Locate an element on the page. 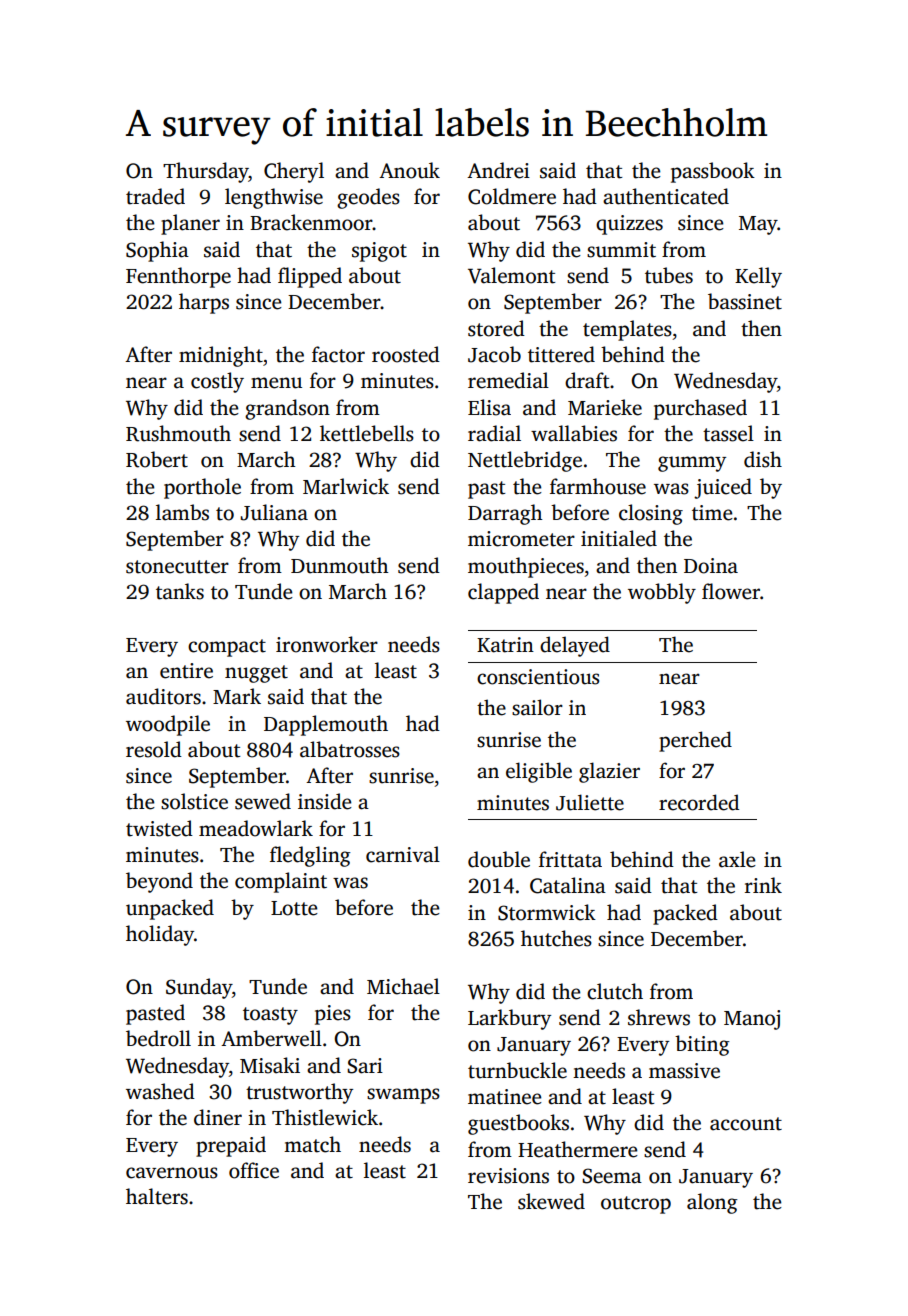 Image resolution: width=908 pixels, height=1316 pixels. Katrin is located at coordinates (505, 645).
